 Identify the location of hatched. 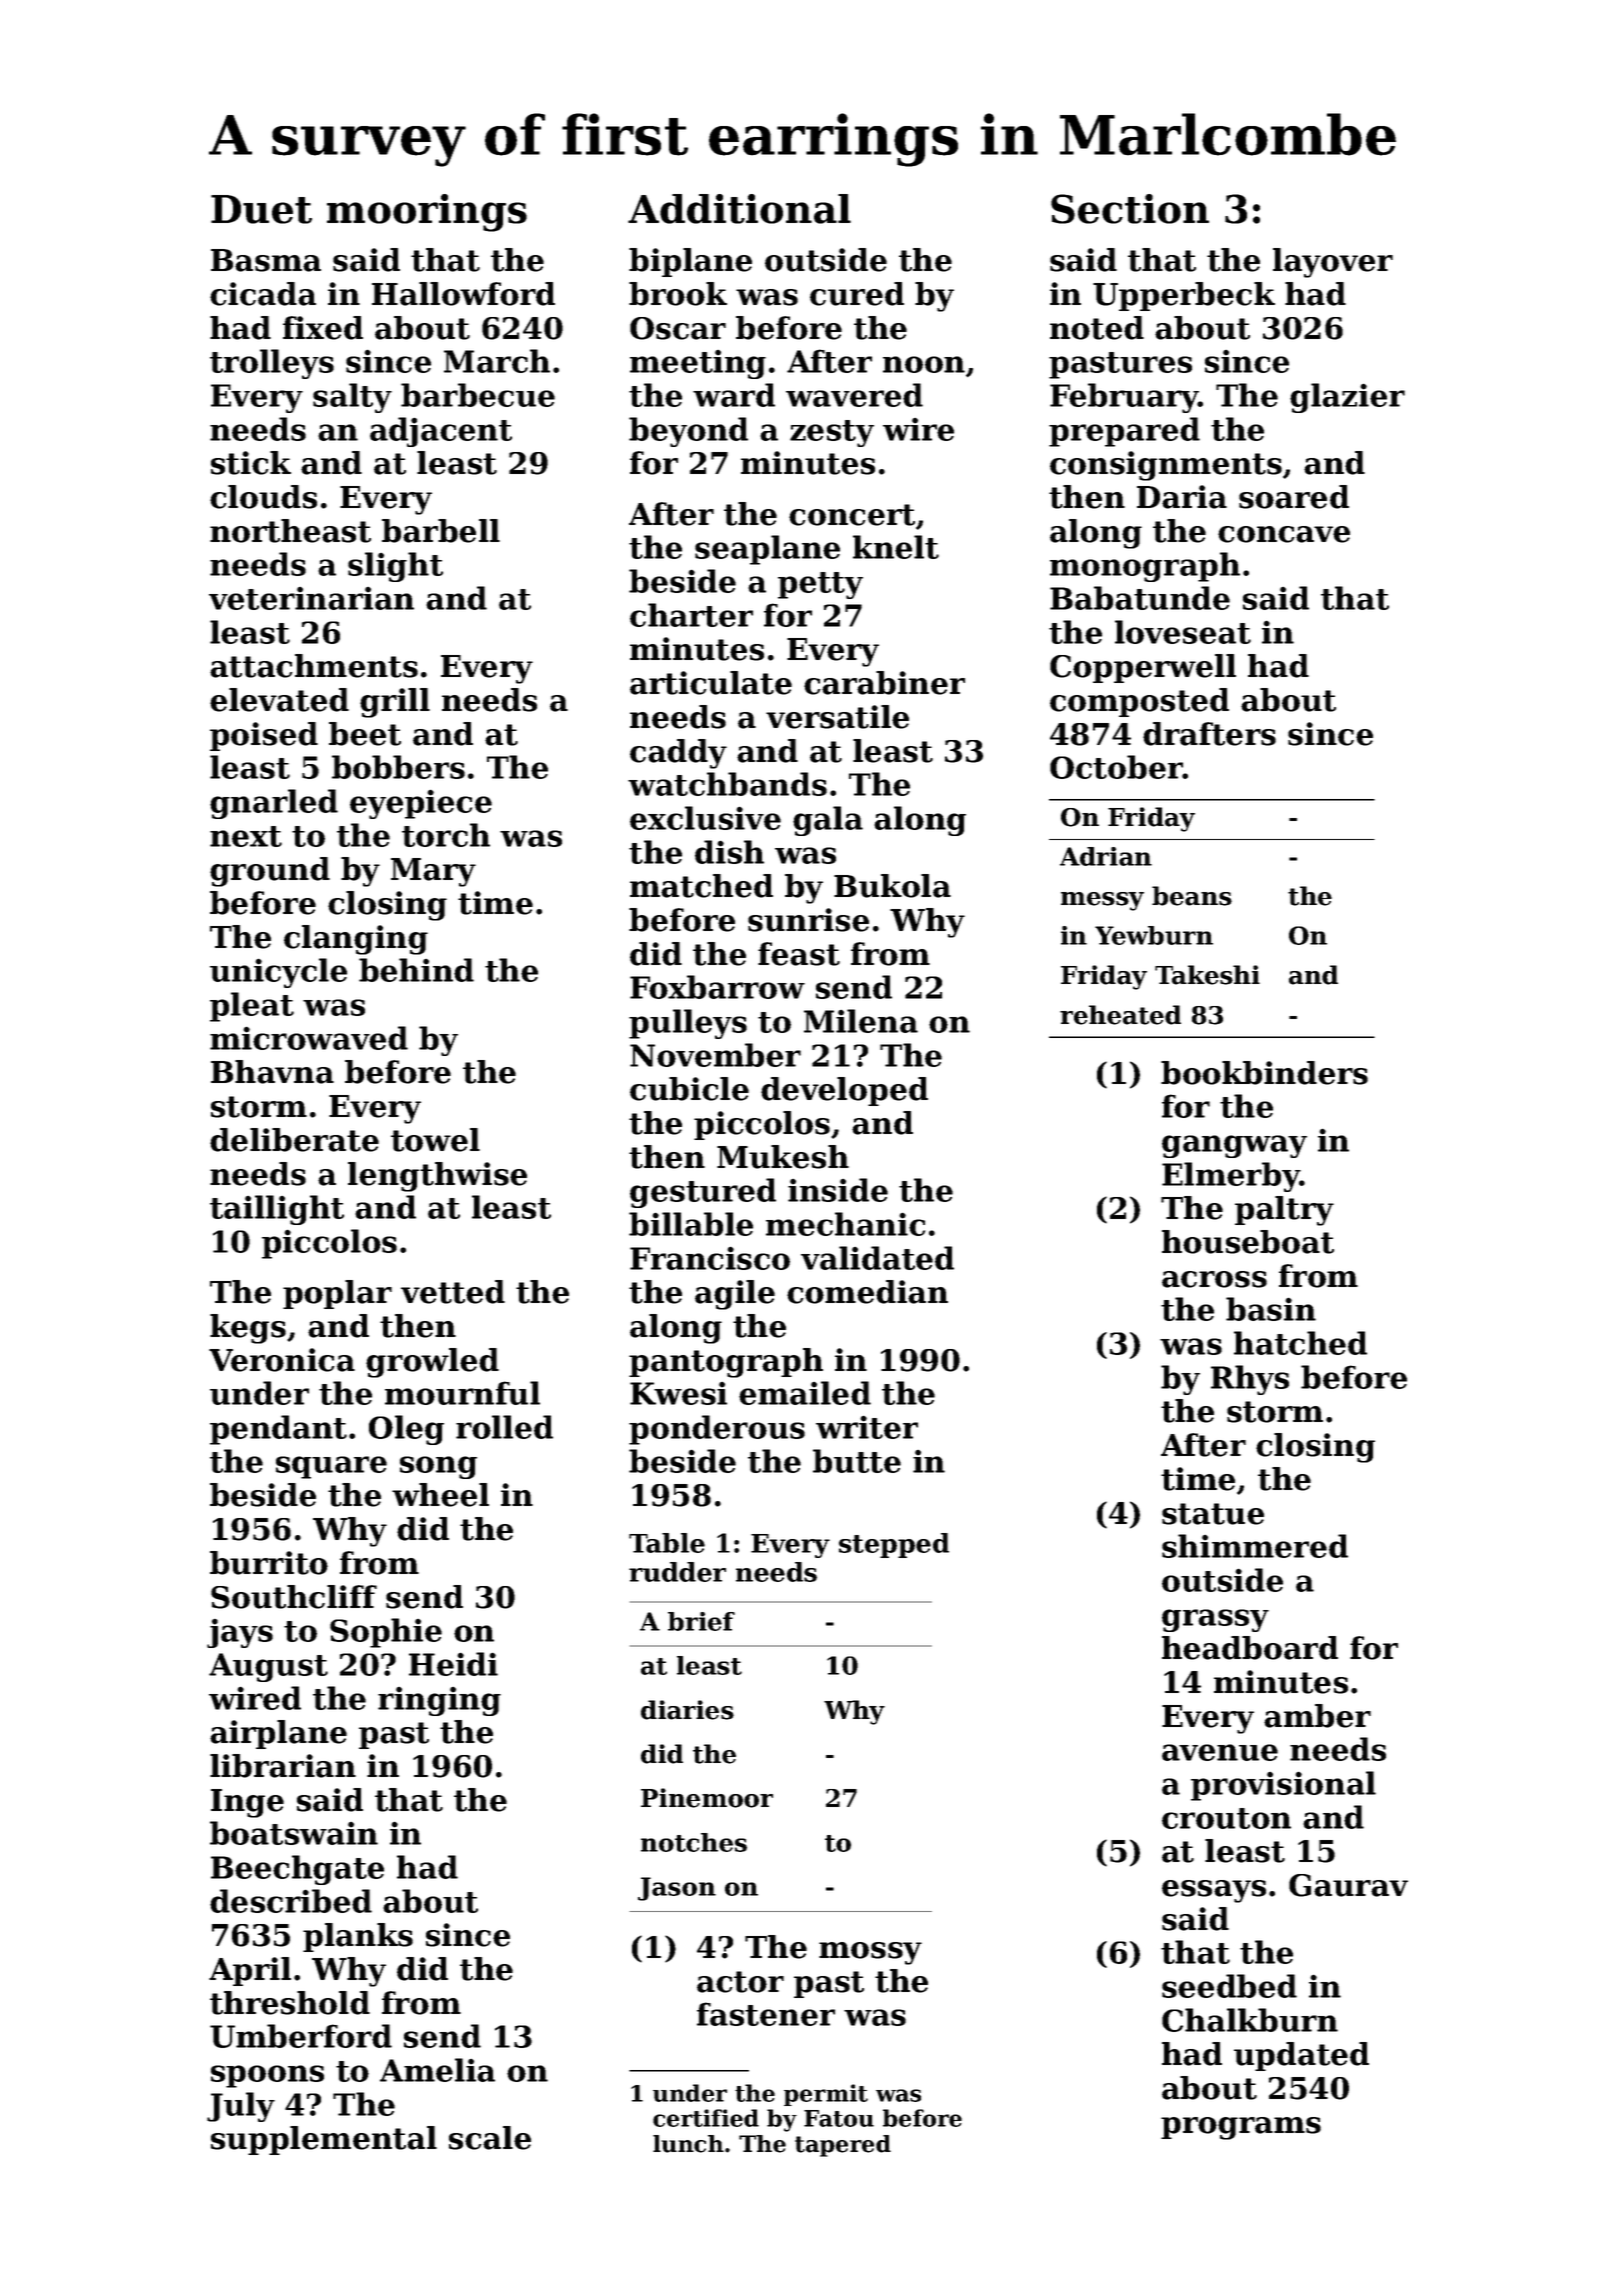
(1300, 1343).
